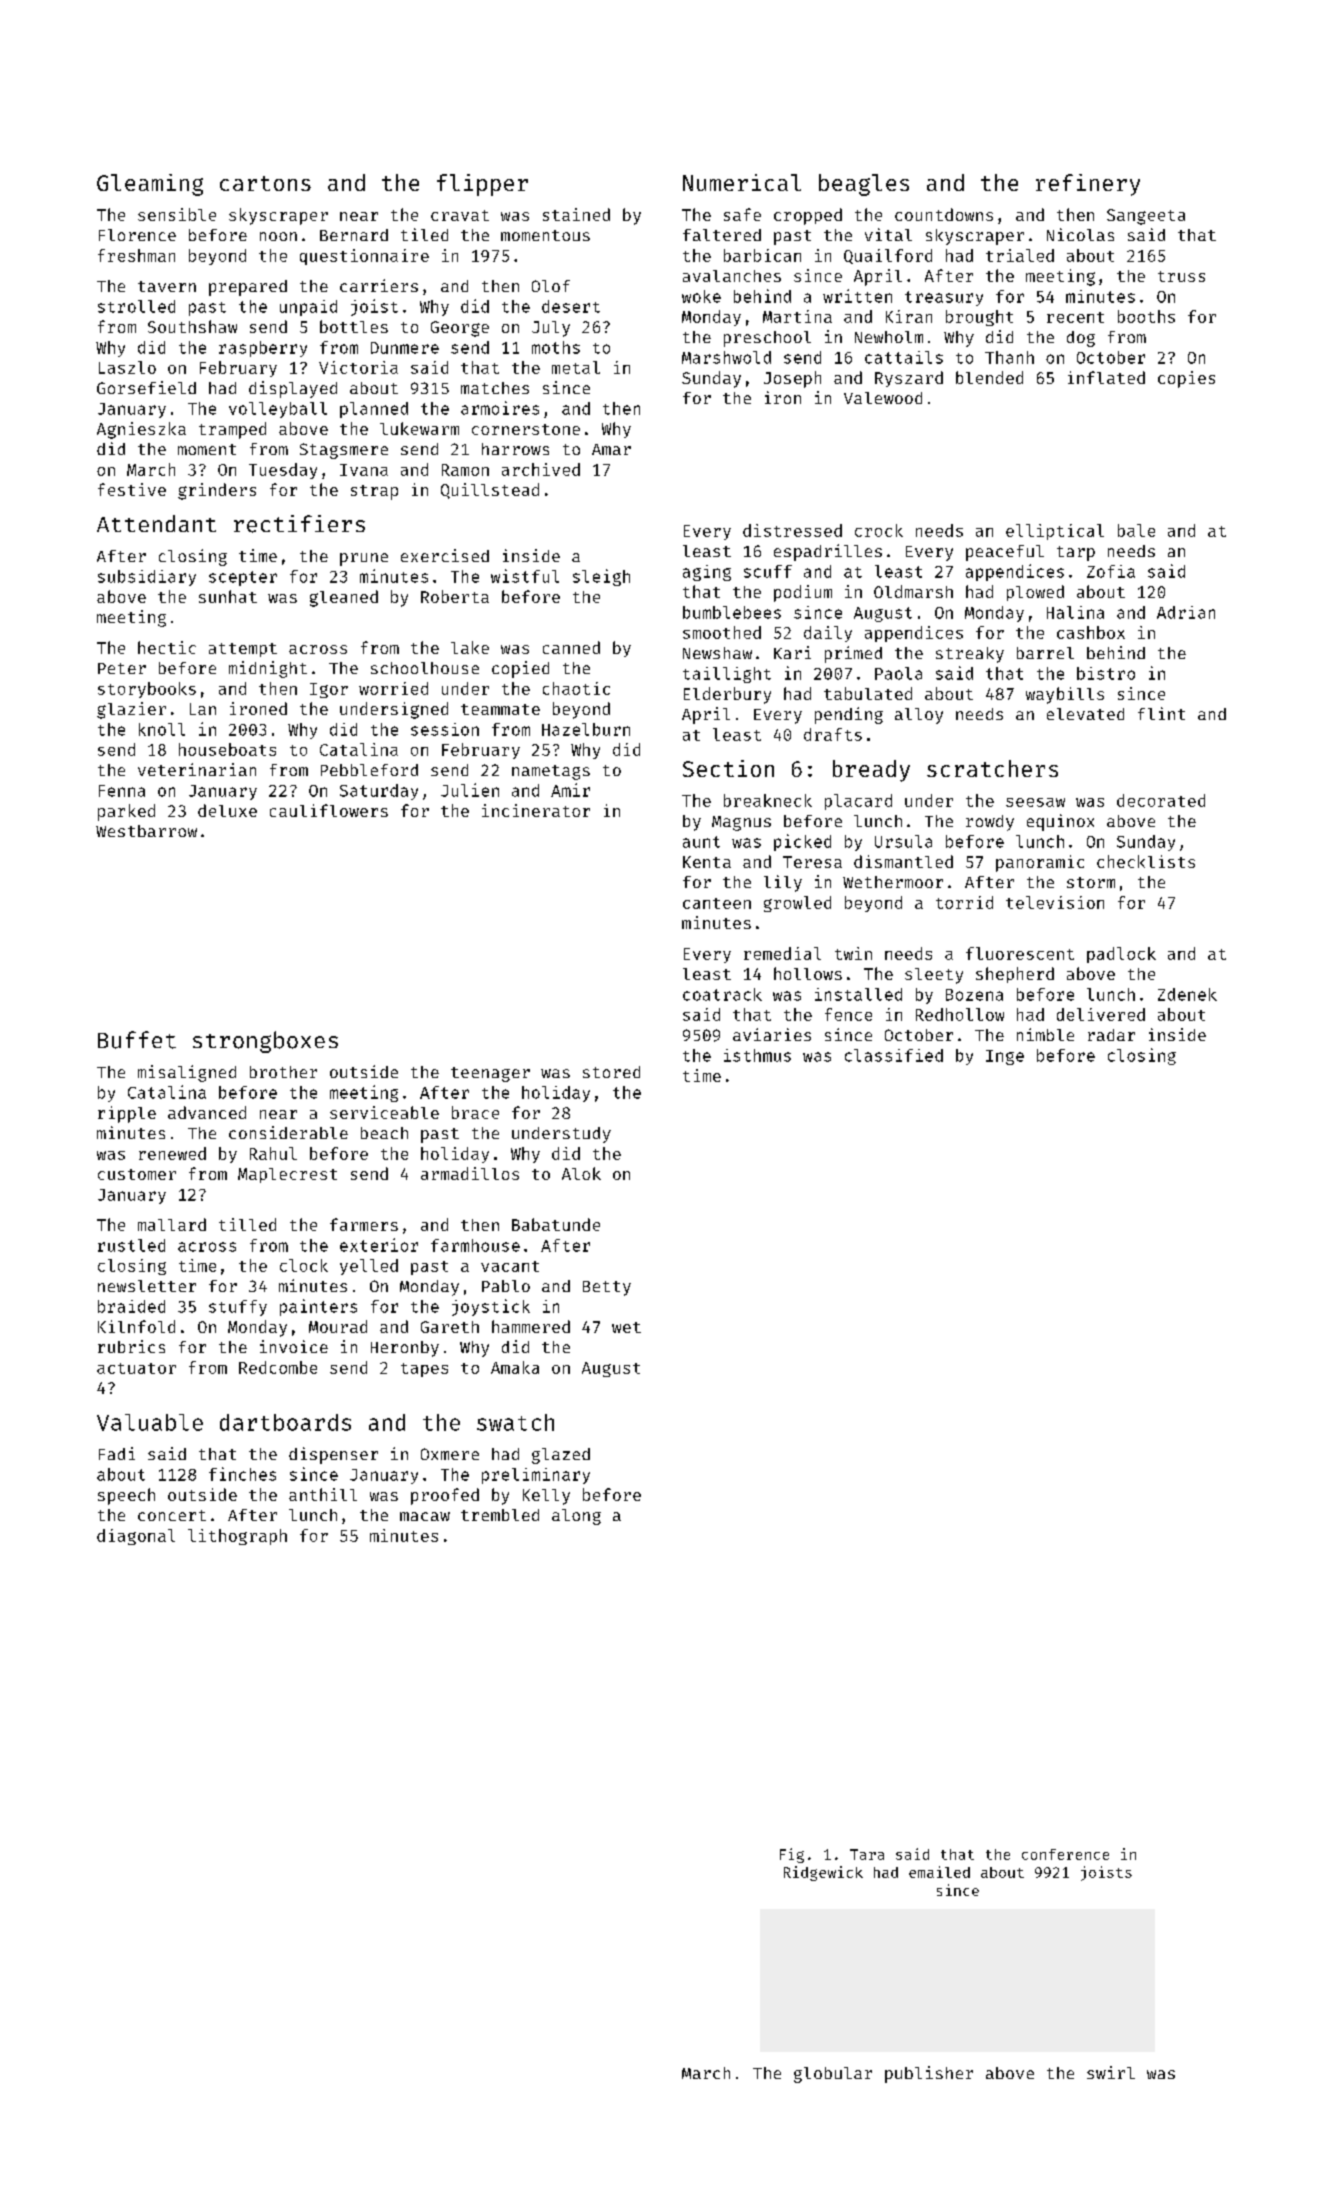  I want to click on flipper, so click(482, 185).
